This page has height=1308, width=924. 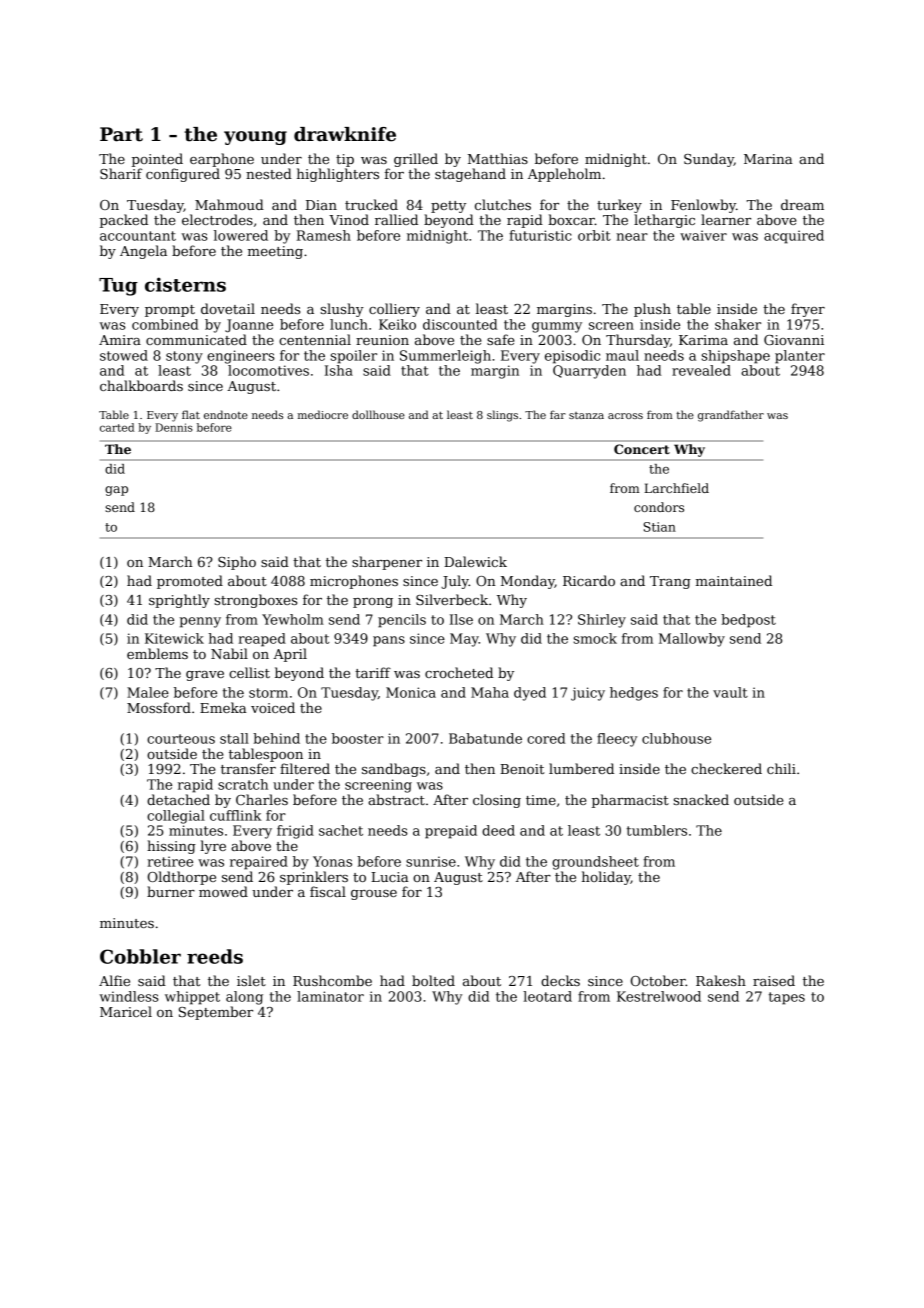 What do you see at coordinates (731, 416) in the page?
I see `grandfather` at bounding box center [731, 416].
